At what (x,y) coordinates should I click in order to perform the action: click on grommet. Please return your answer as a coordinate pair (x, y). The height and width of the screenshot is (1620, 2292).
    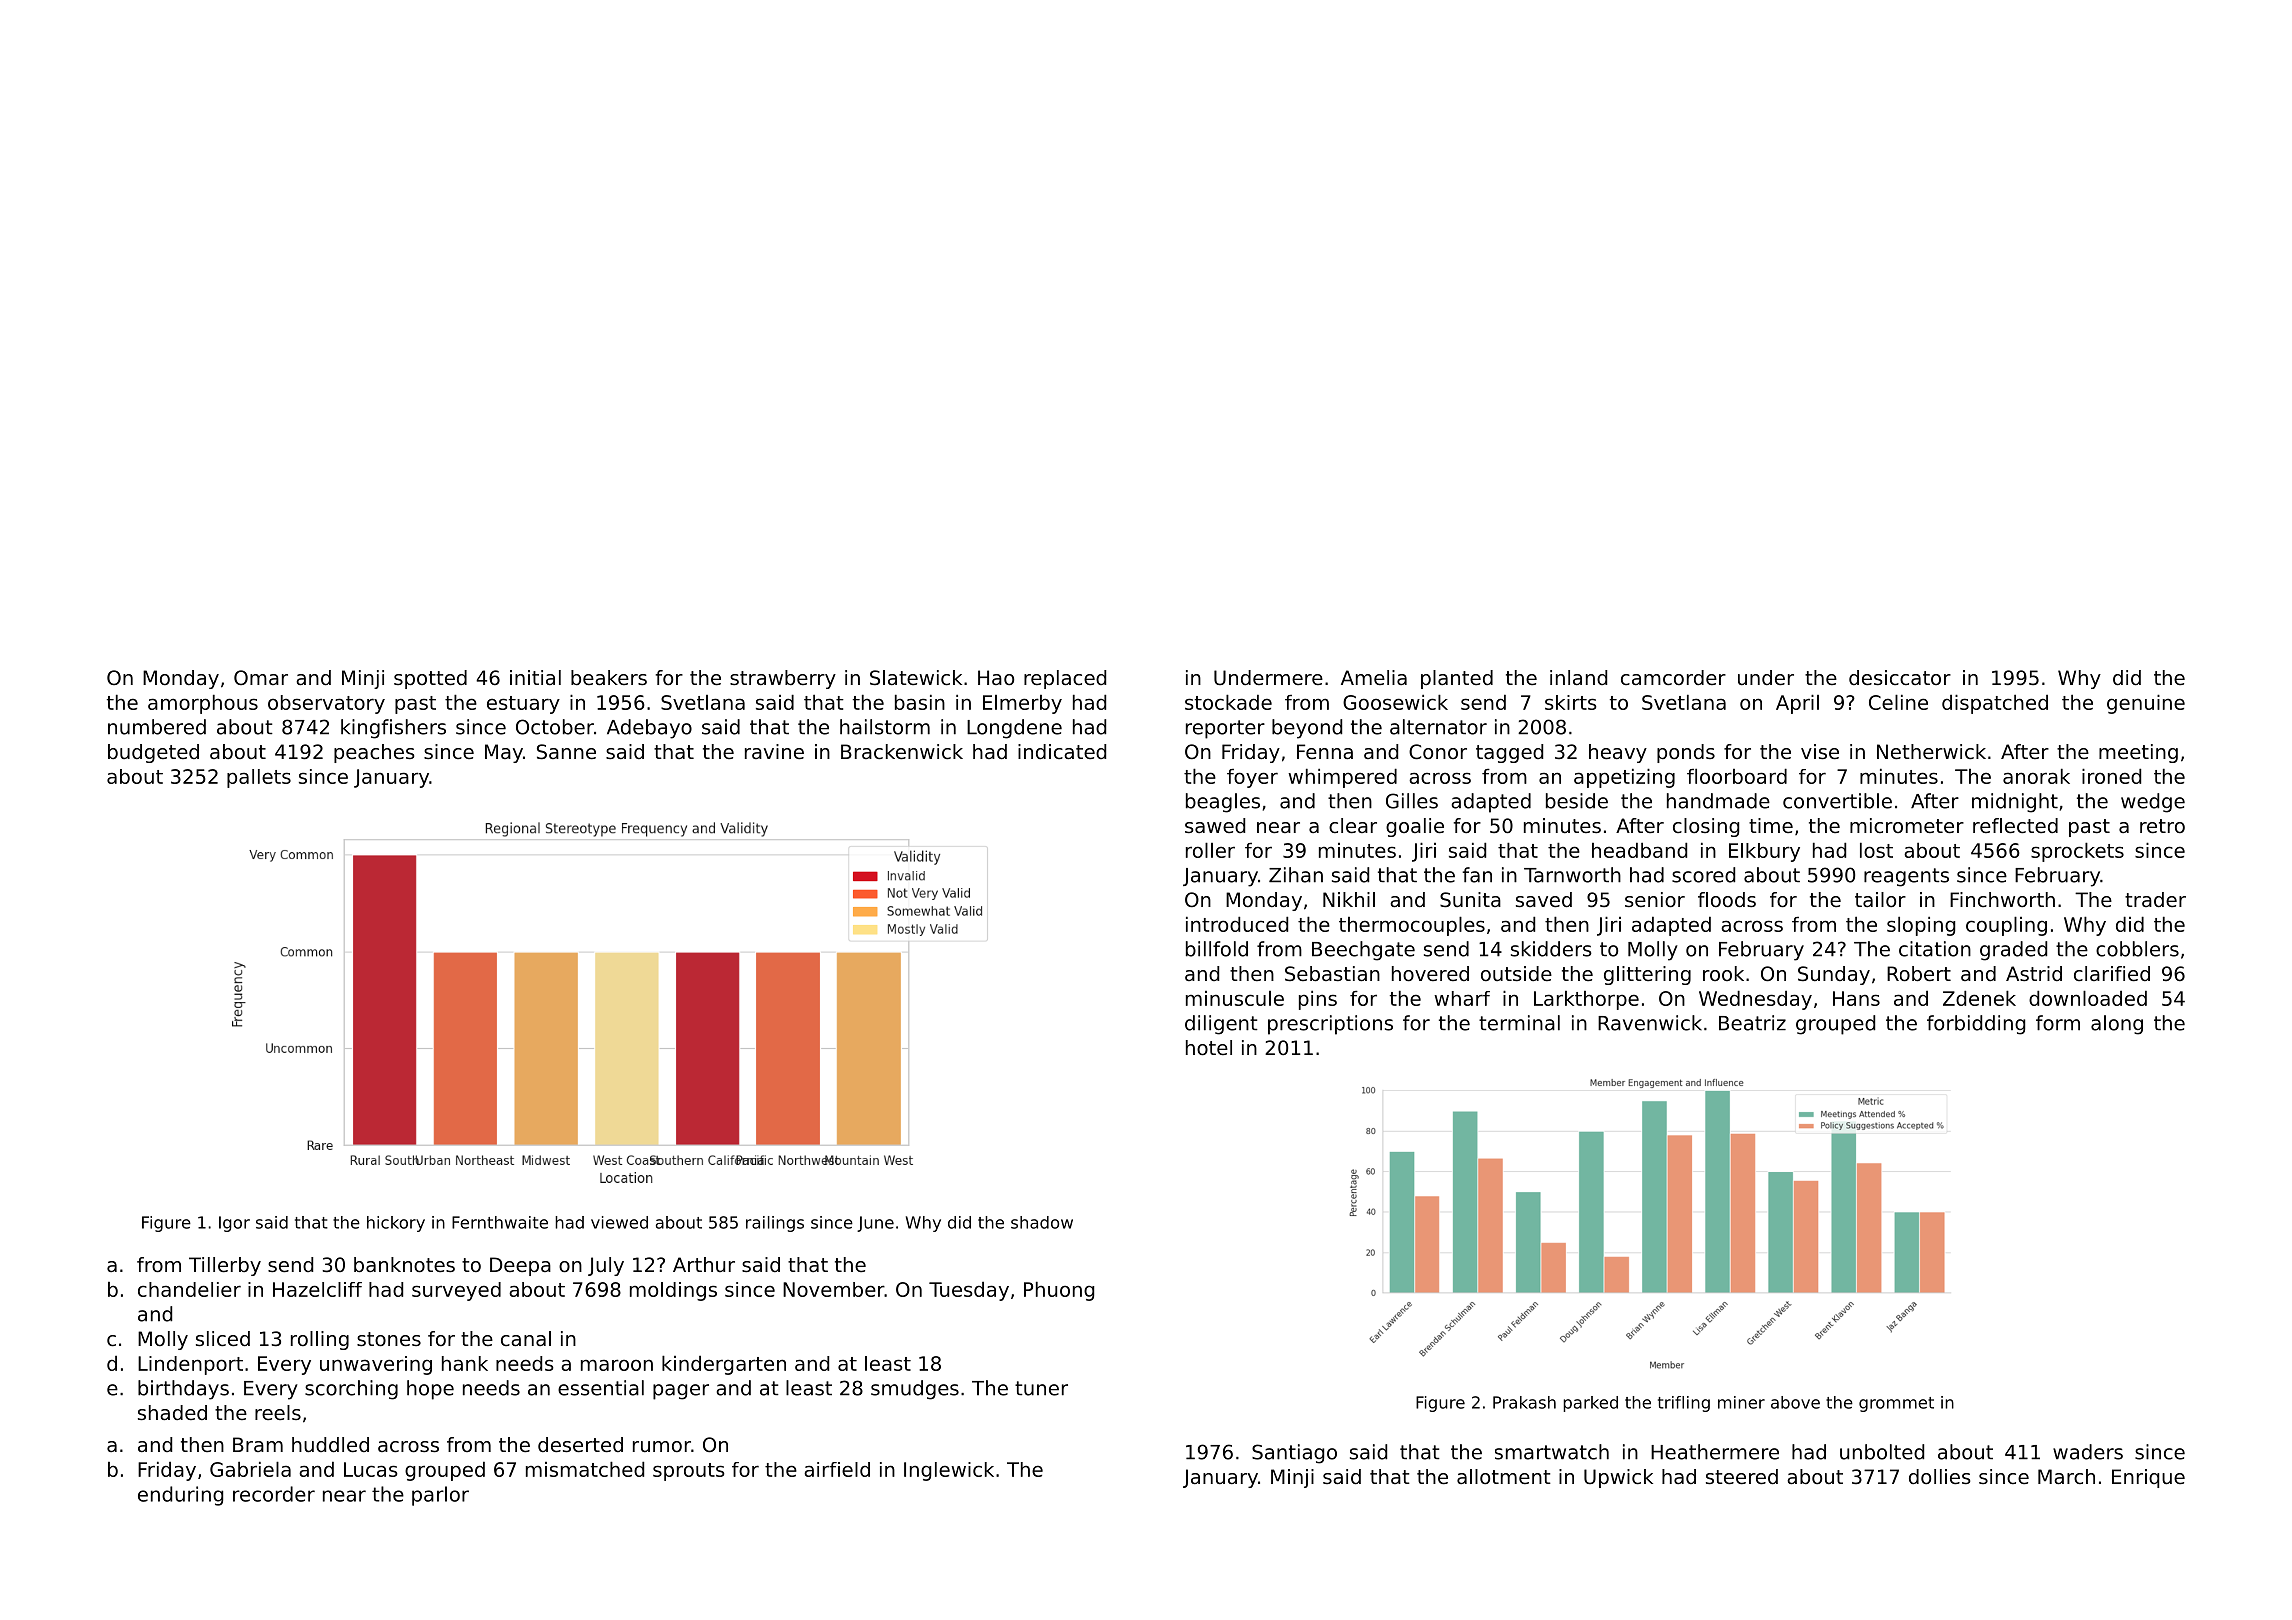
    Looking at the image, I should click on (1896, 1404).
